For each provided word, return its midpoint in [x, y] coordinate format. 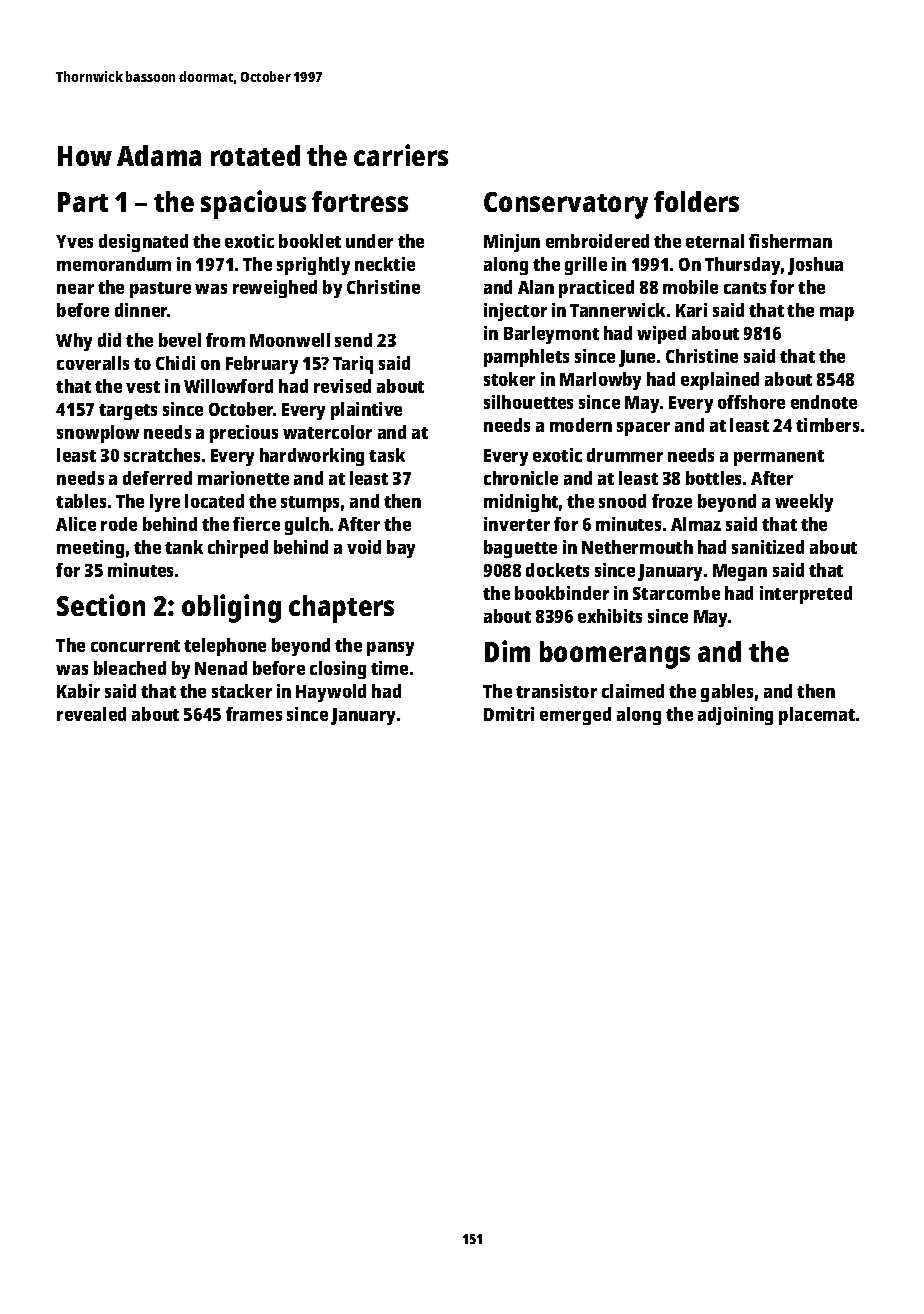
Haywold [331, 693]
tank [184, 547]
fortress [360, 201]
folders [696, 201]
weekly [804, 503]
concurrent [135, 646]
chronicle [521, 478]
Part [83, 202]
